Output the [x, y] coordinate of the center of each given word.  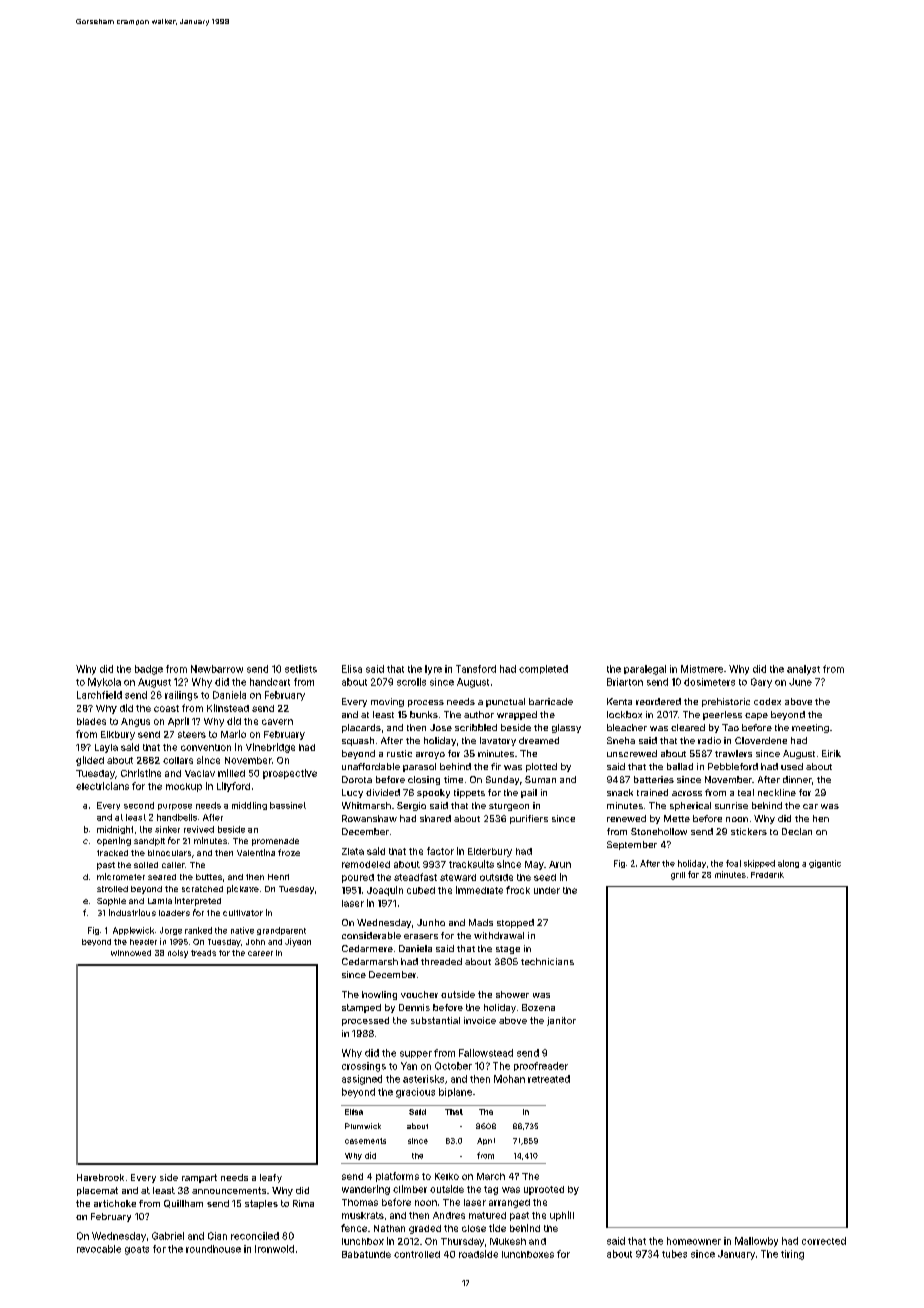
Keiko [447, 1176]
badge [149, 670]
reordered [658, 701]
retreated [549, 1079]
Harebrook [100, 1177]
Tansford [476, 669]
